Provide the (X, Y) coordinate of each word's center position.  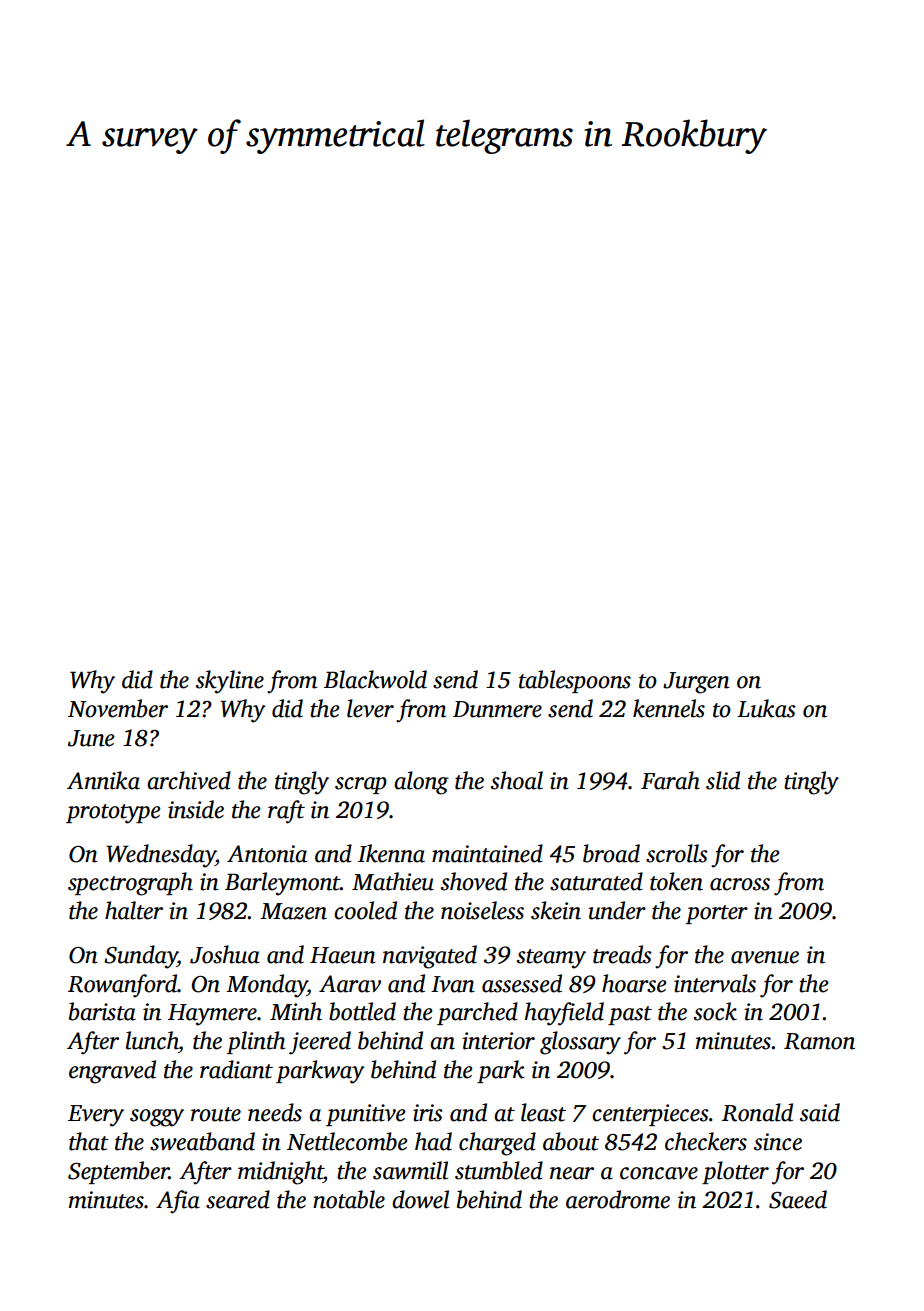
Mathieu (393, 881)
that (89, 1141)
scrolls (677, 853)
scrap (361, 785)
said (820, 1112)
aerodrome (618, 1199)
